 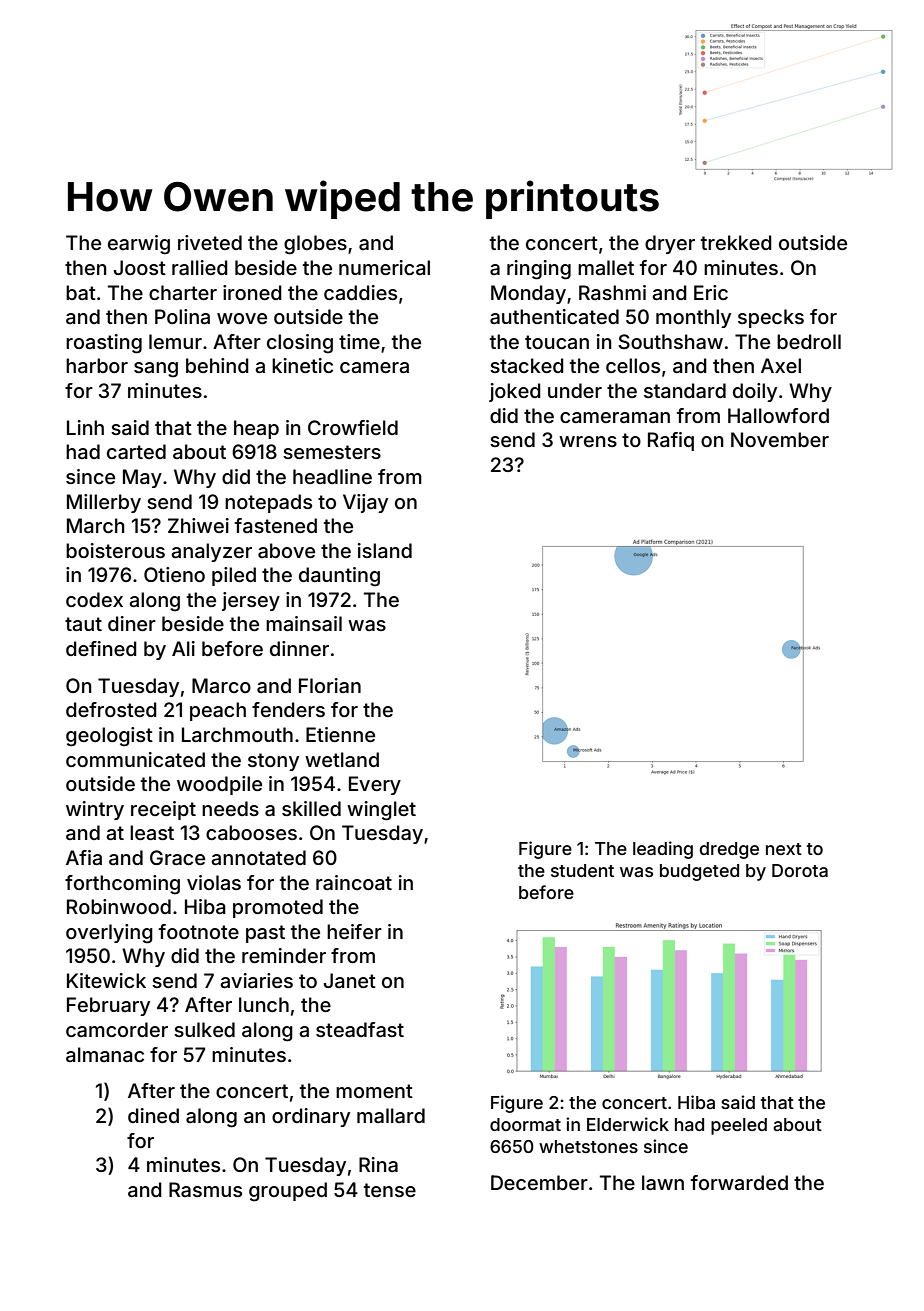 What do you see at coordinates (671, 441) in the screenshot?
I see `Rafiq` at bounding box center [671, 441].
